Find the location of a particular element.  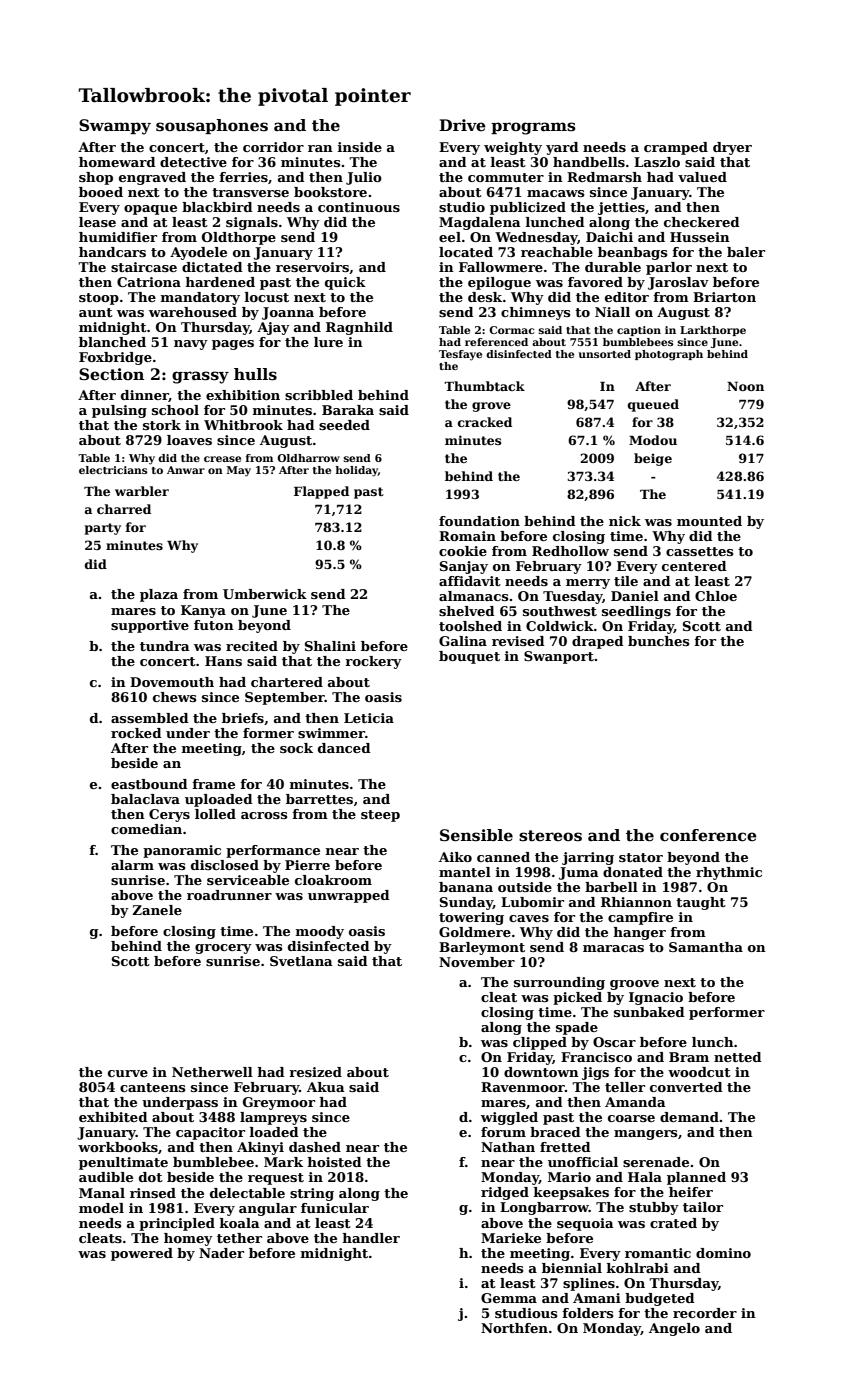

grocery is located at coordinates (223, 949).
